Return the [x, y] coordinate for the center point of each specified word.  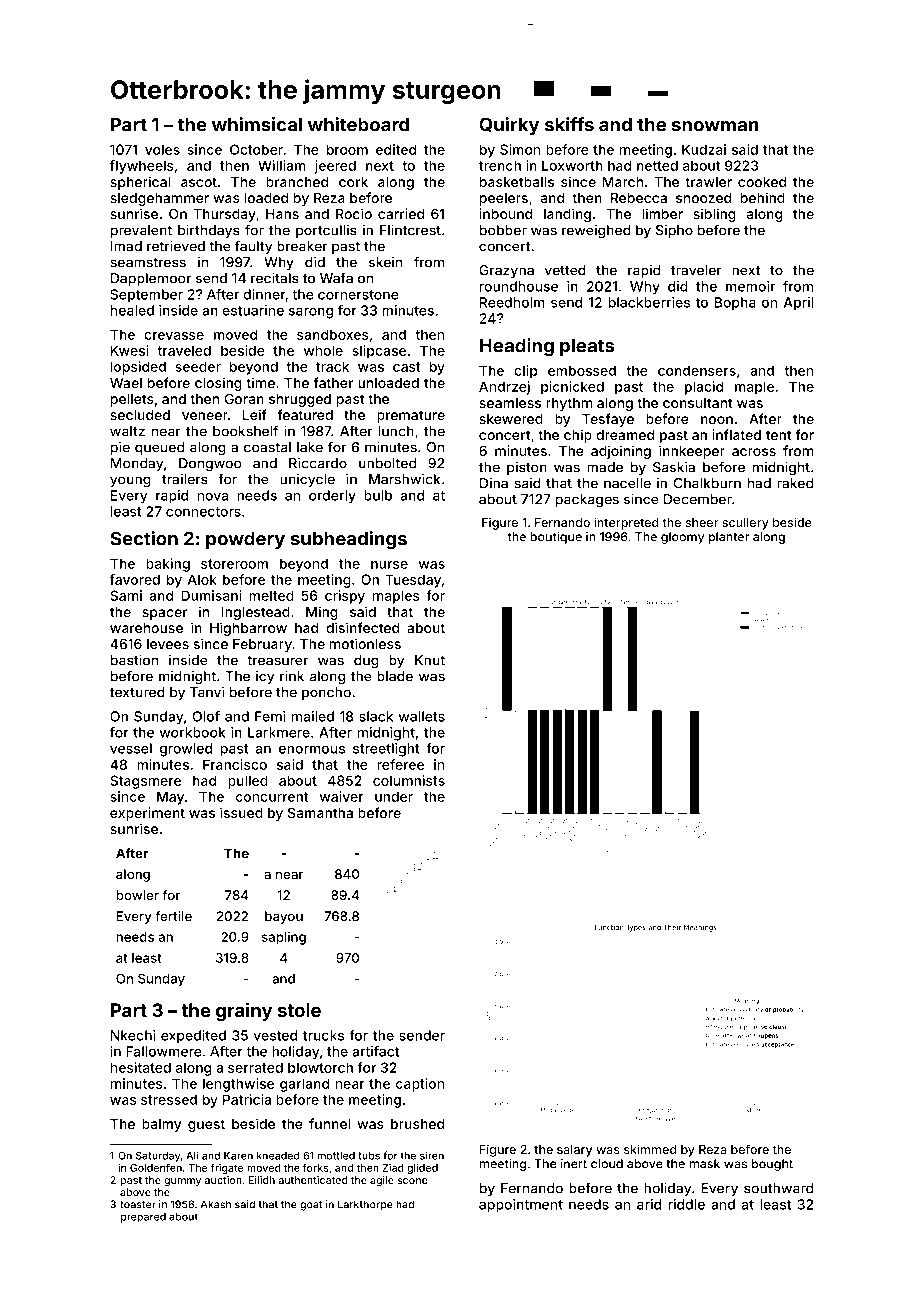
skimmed [650, 1149]
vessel [131, 748]
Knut [430, 660]
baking [168, 565]
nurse [389, 565]
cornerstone [358, 295]
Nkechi [133, 1035]
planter [729, 538]
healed [132, 310]
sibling [714, 215]
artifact [375, 1051]
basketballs [517, 182]
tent [779, 435]
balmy [161, 1125]
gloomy [682, 538]
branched [297, 182]
